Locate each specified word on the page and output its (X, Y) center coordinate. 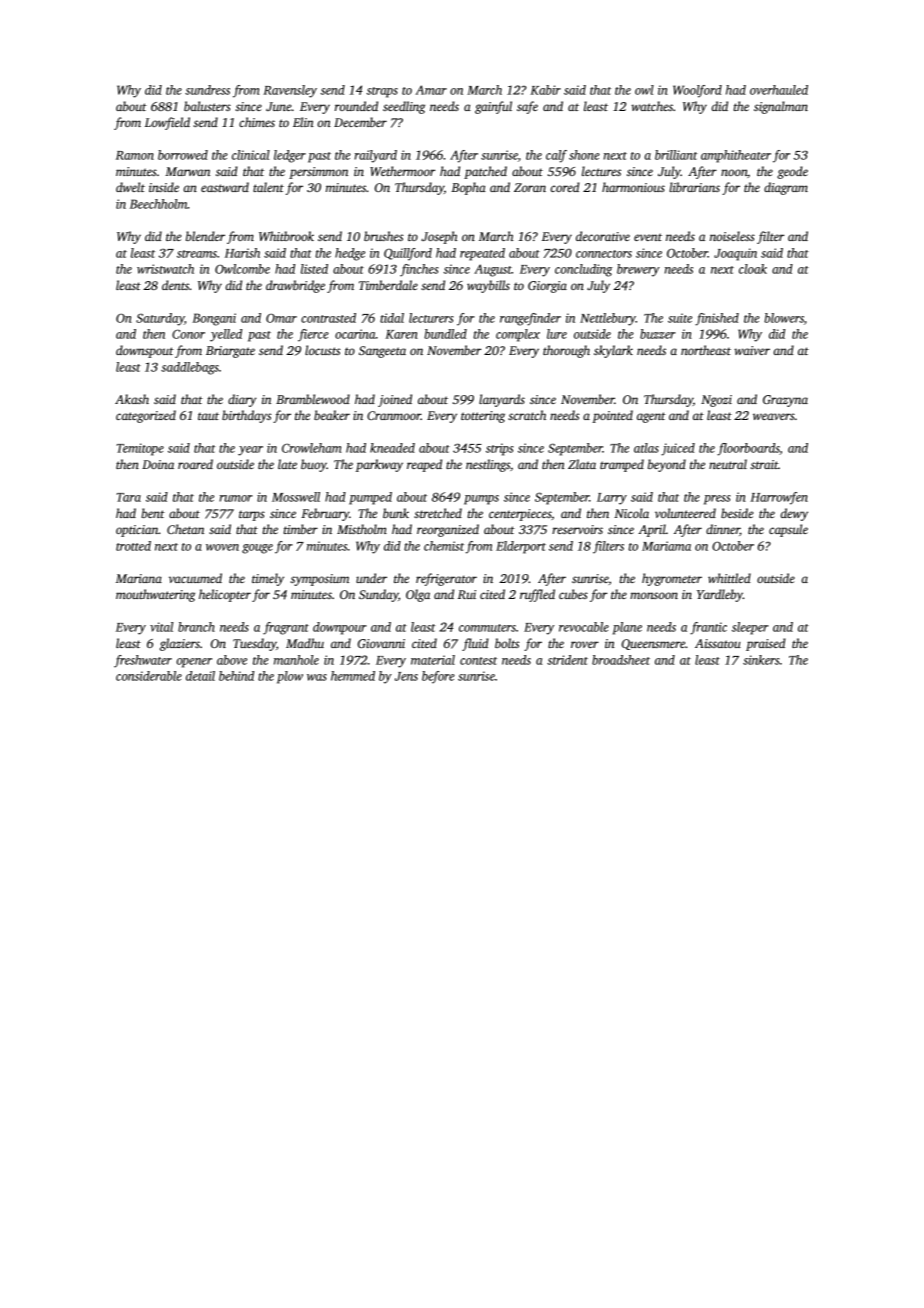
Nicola (631, 513)
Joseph (439, 237)
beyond (667, 465)
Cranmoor (394, 415)
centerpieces (520, 515)
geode (792, 172)
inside (164, 187)
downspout (145, 351)
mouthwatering (155, 595)
